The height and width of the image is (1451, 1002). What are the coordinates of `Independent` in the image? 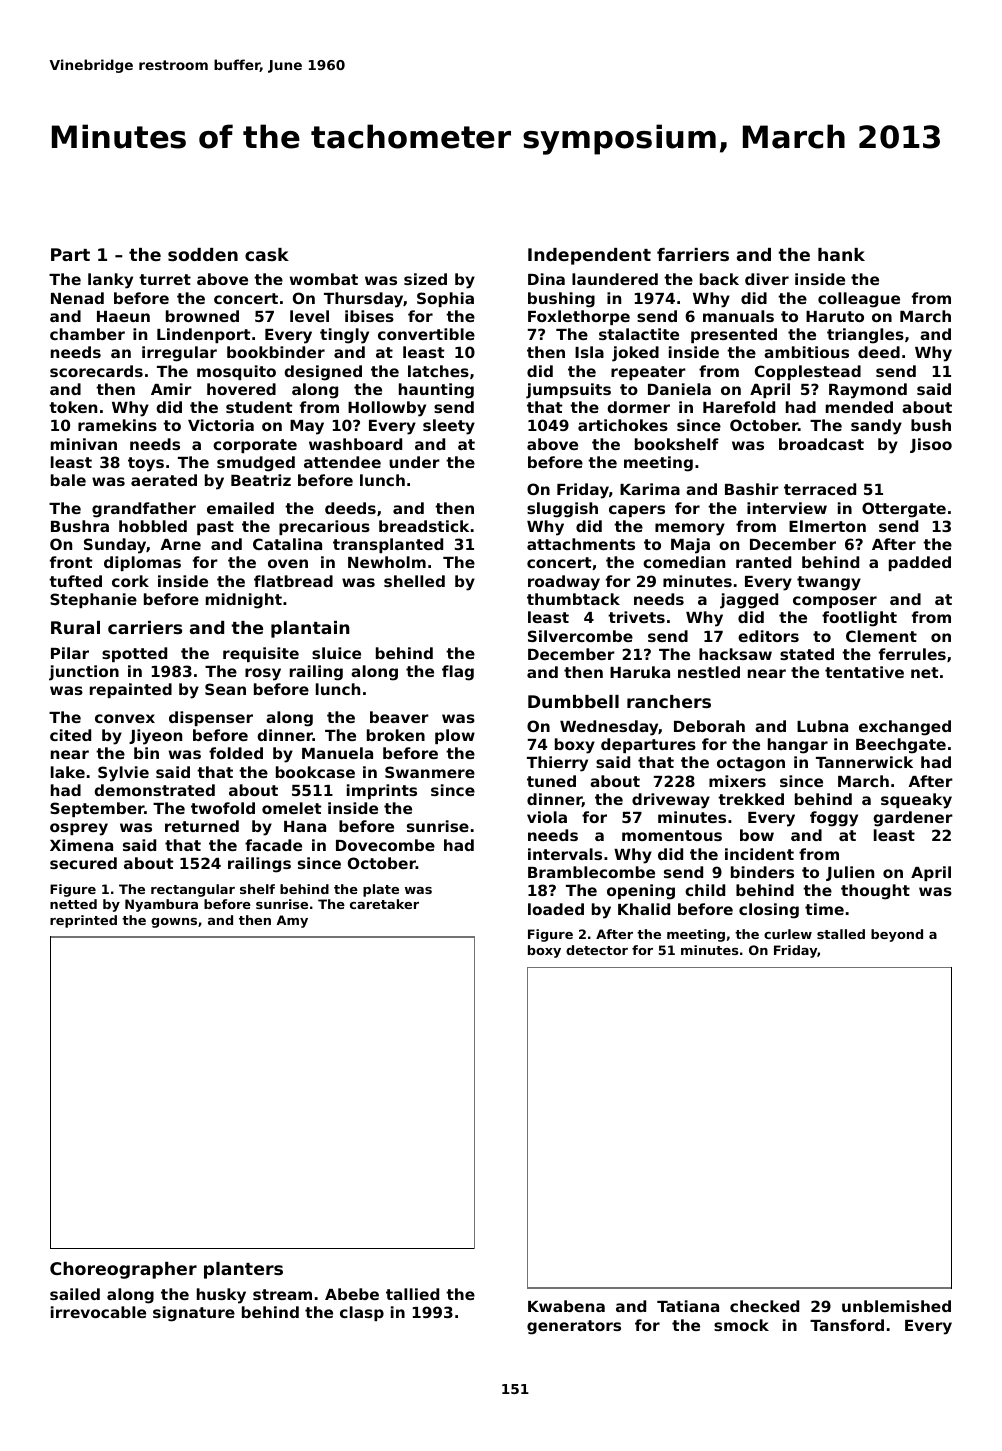 It's located at (589, 256).
